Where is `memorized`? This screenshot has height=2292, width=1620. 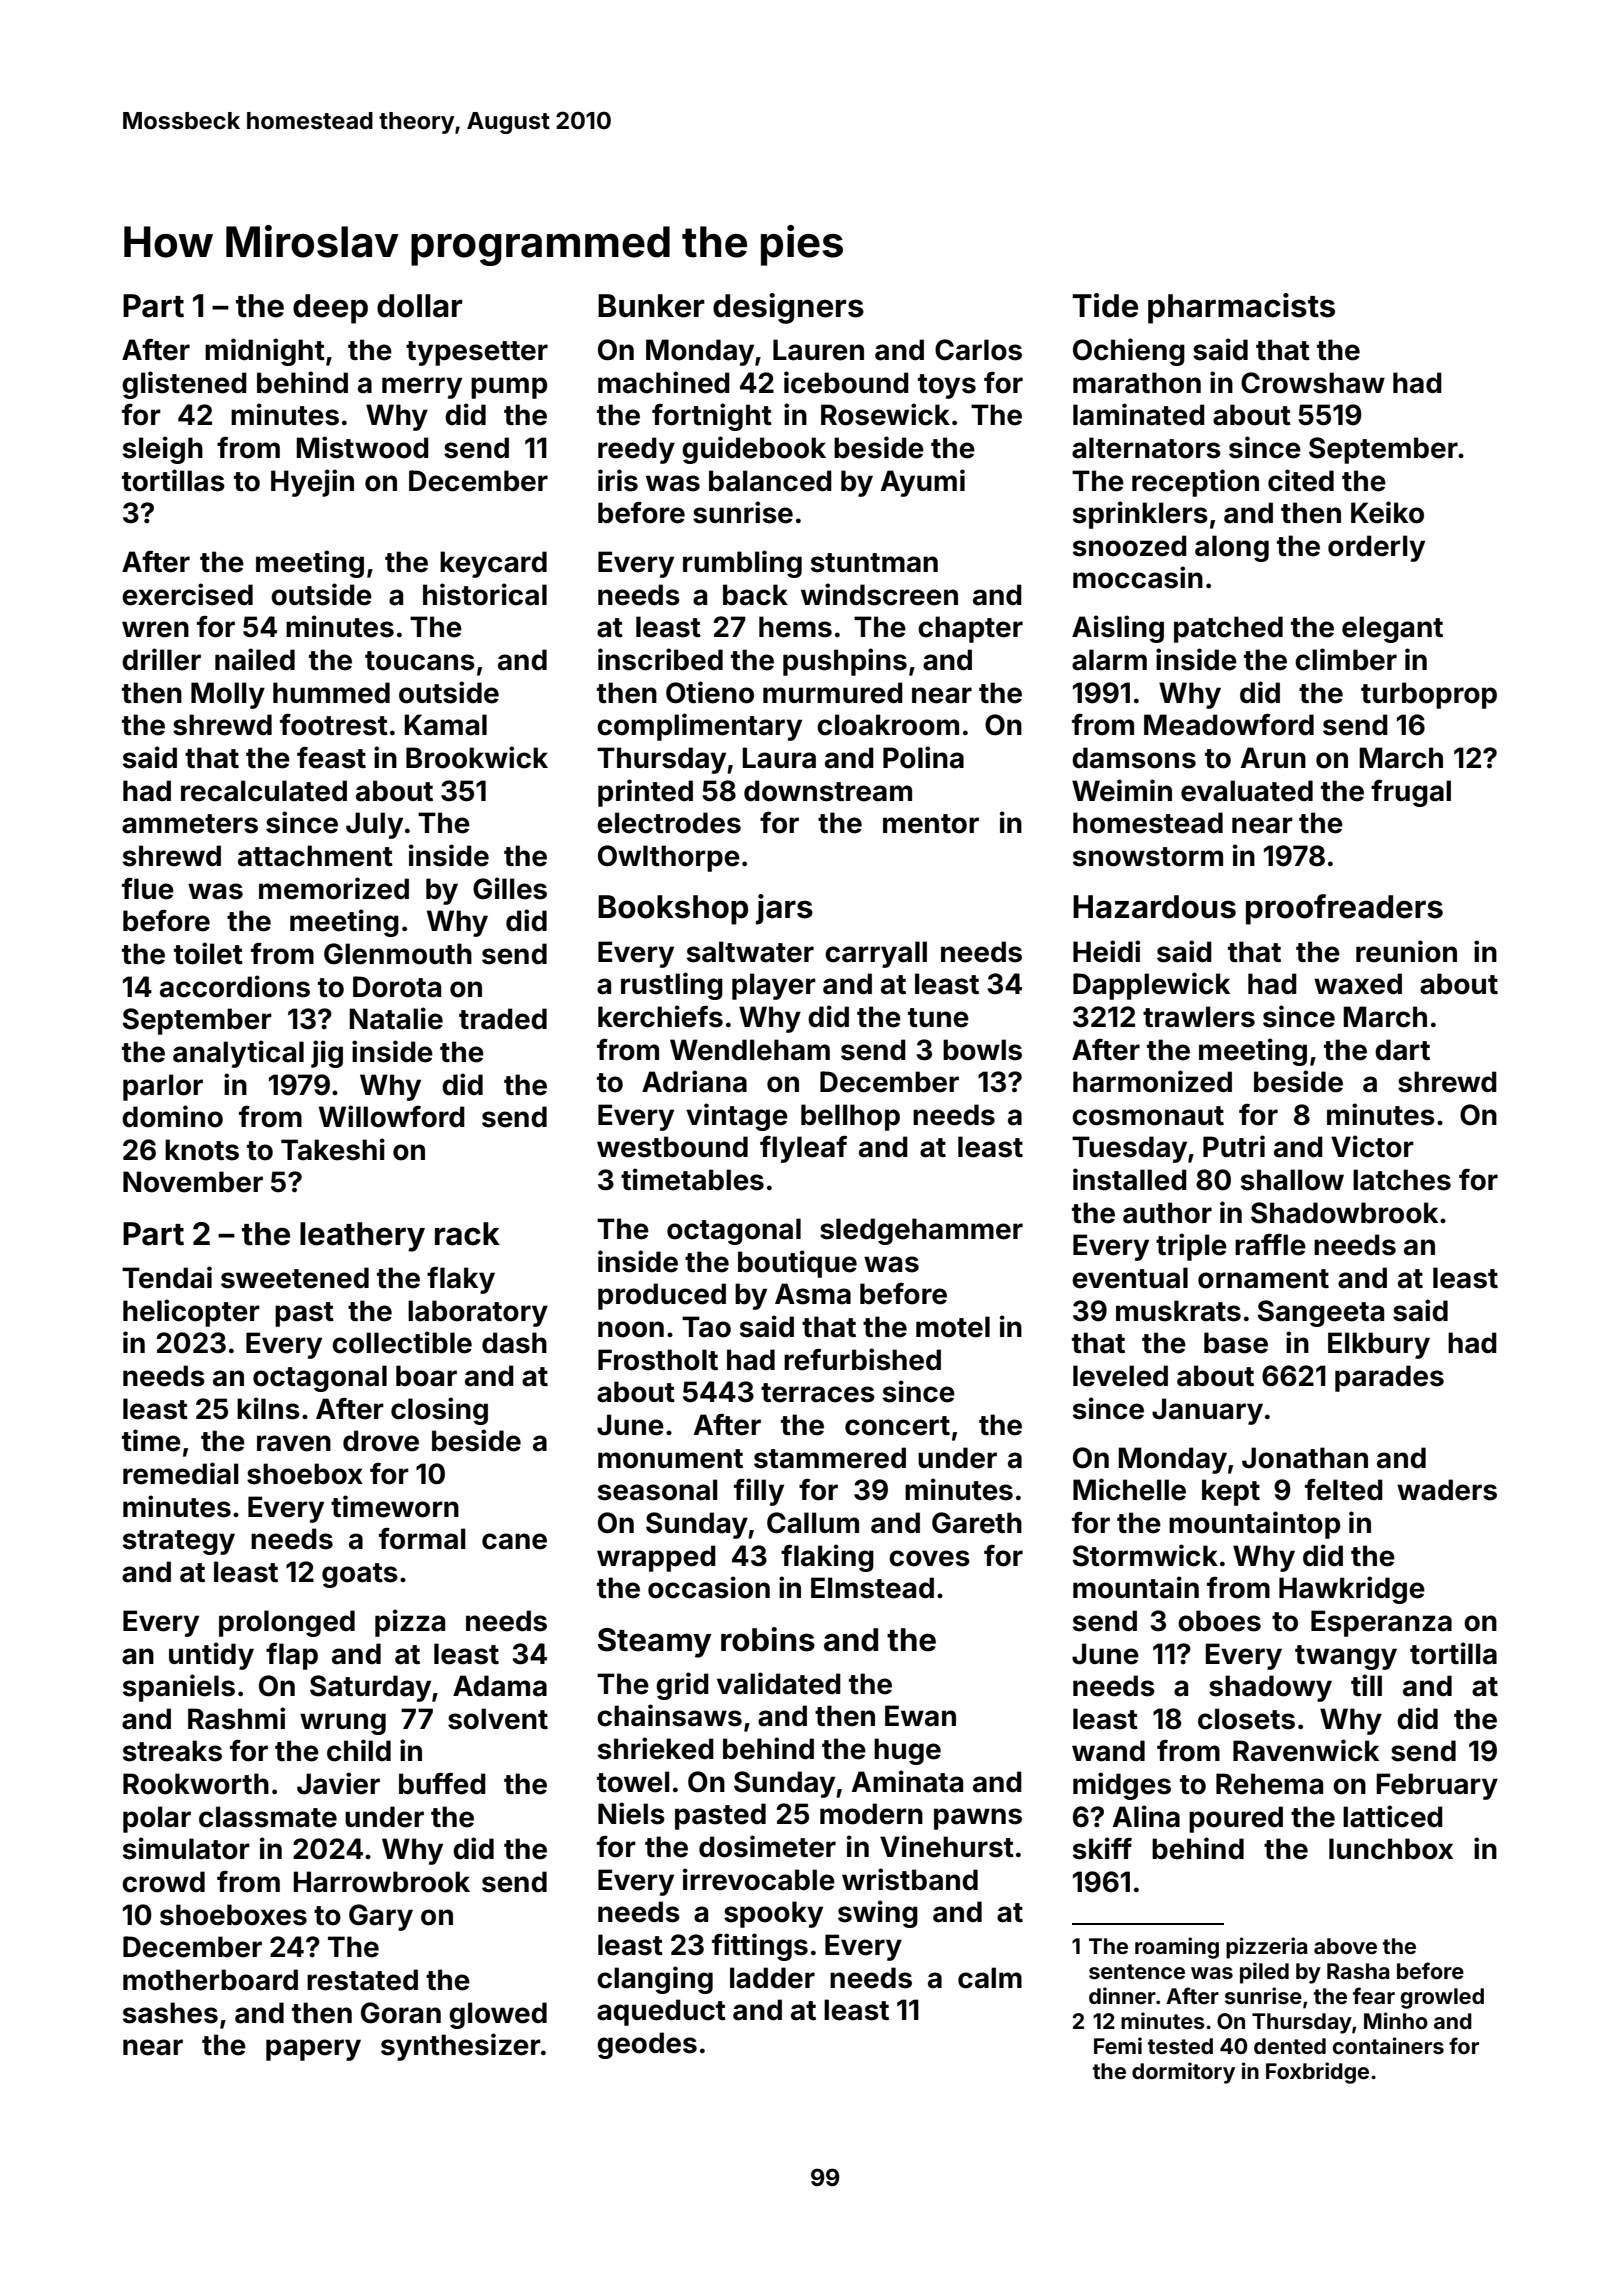 memorized is located at coordinates (334, 888).
